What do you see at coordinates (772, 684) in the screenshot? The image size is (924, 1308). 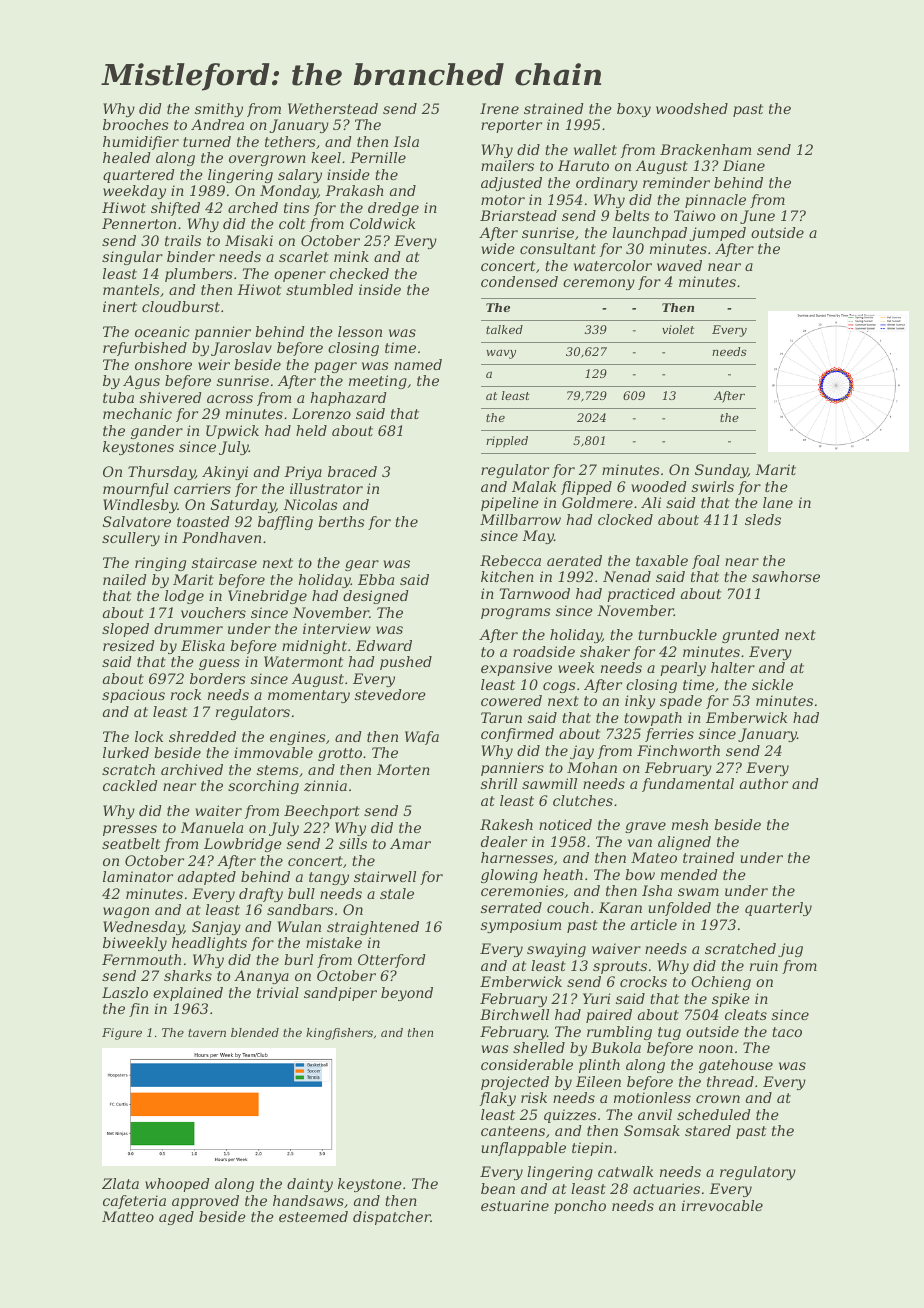 I see `sickle` at bounding box center [772, 684].
